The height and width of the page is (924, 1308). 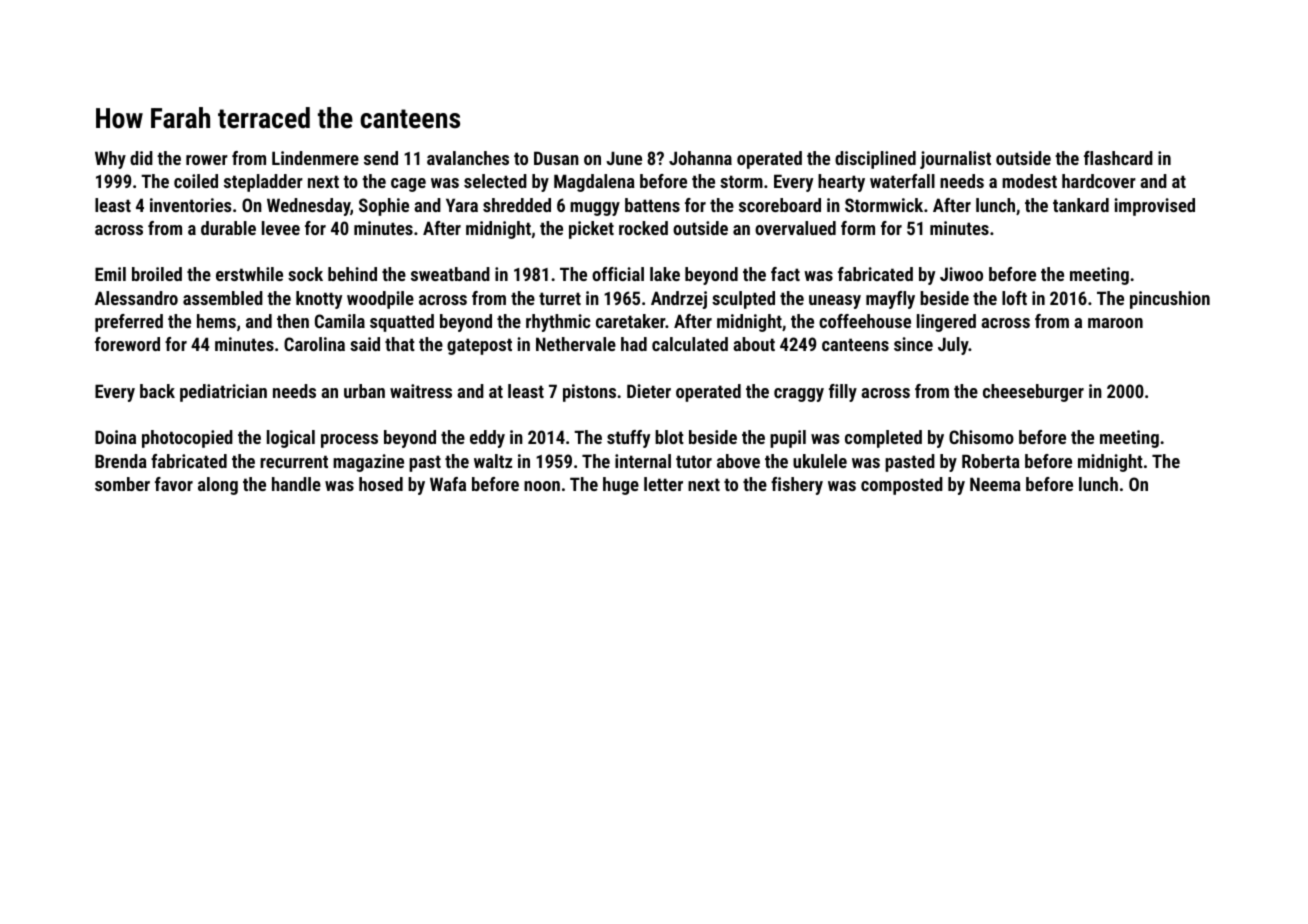 I want to click on shredded, so click(x=517, y=205).
